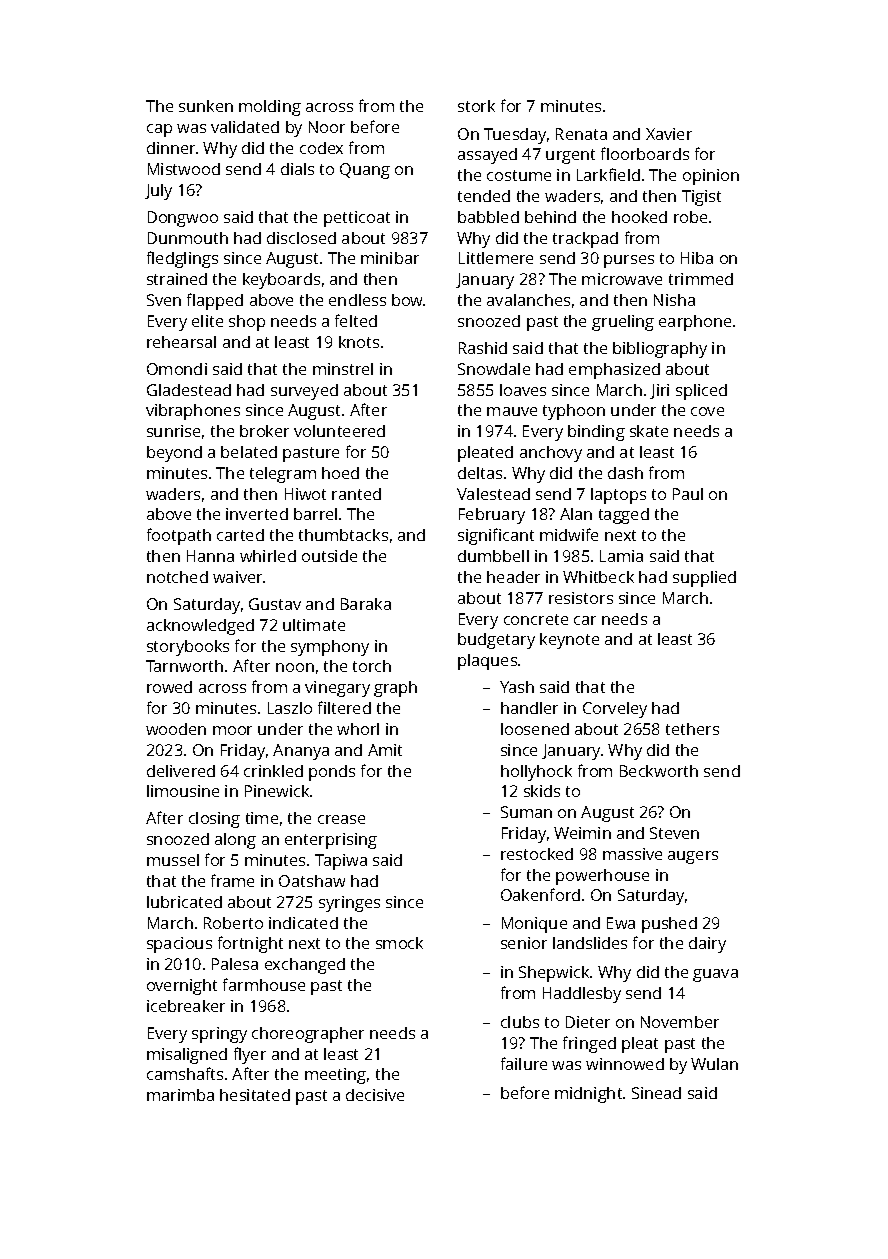  Describe the element at coordinates (270, 108) in the page. I see `molding` at that location.
